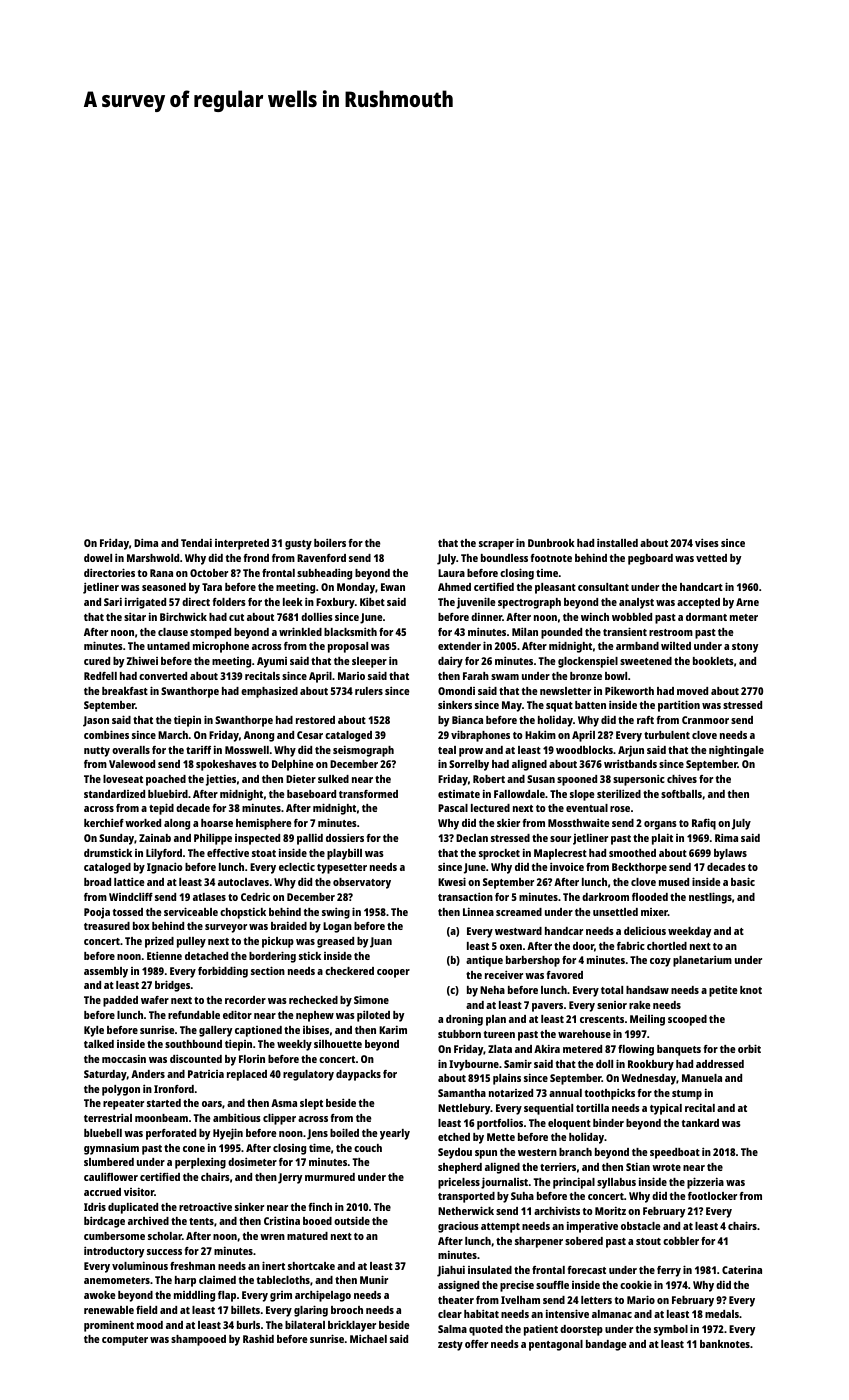 This screenshot has width=849, height=1400. I want to click on voluminous, so click(140, 1266).
